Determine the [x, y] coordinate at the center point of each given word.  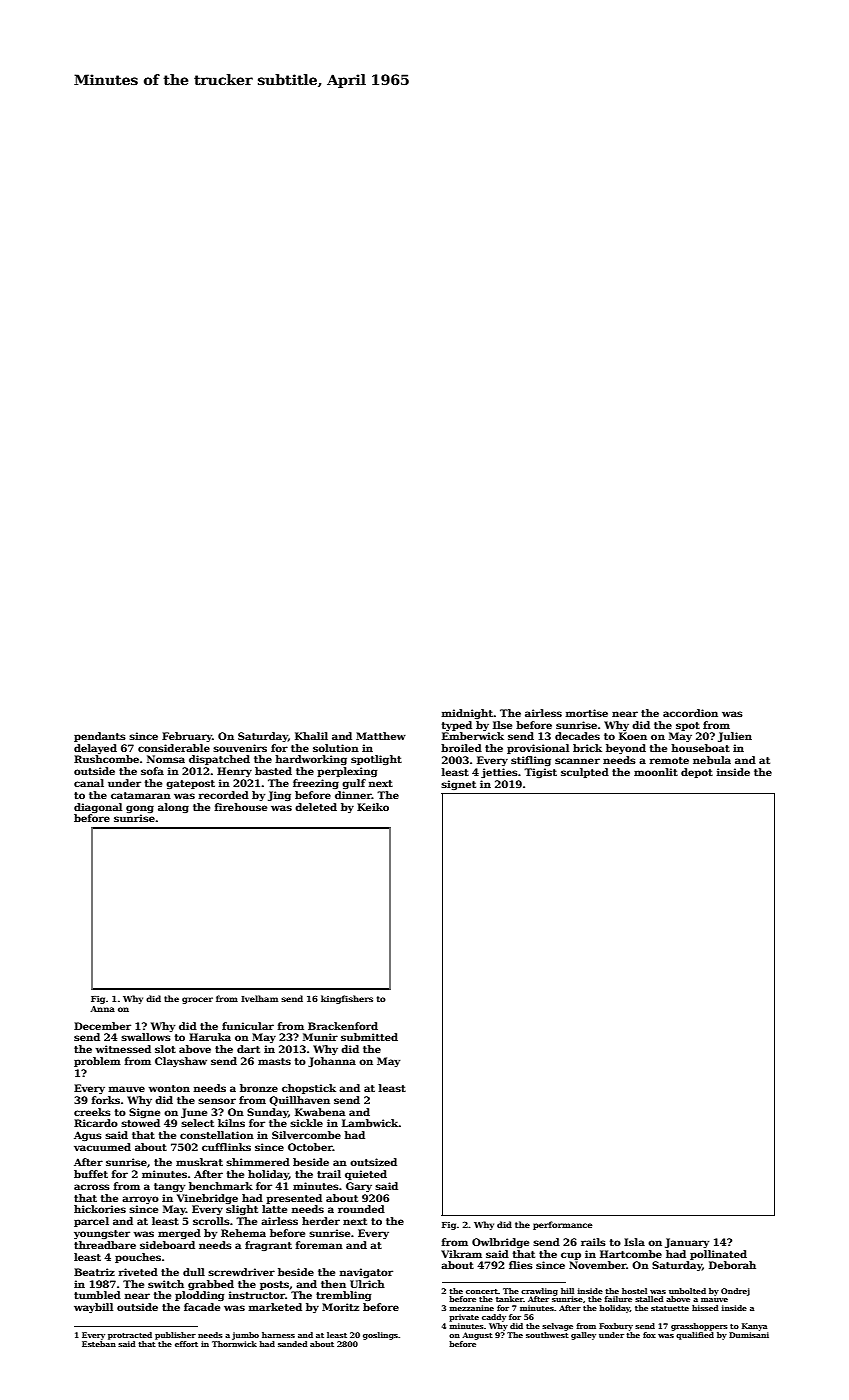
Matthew [381, 736]
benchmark [221, 1186]
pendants [100, 737]
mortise [587, 713]
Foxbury [616, 1327]
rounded [361, 1209]
